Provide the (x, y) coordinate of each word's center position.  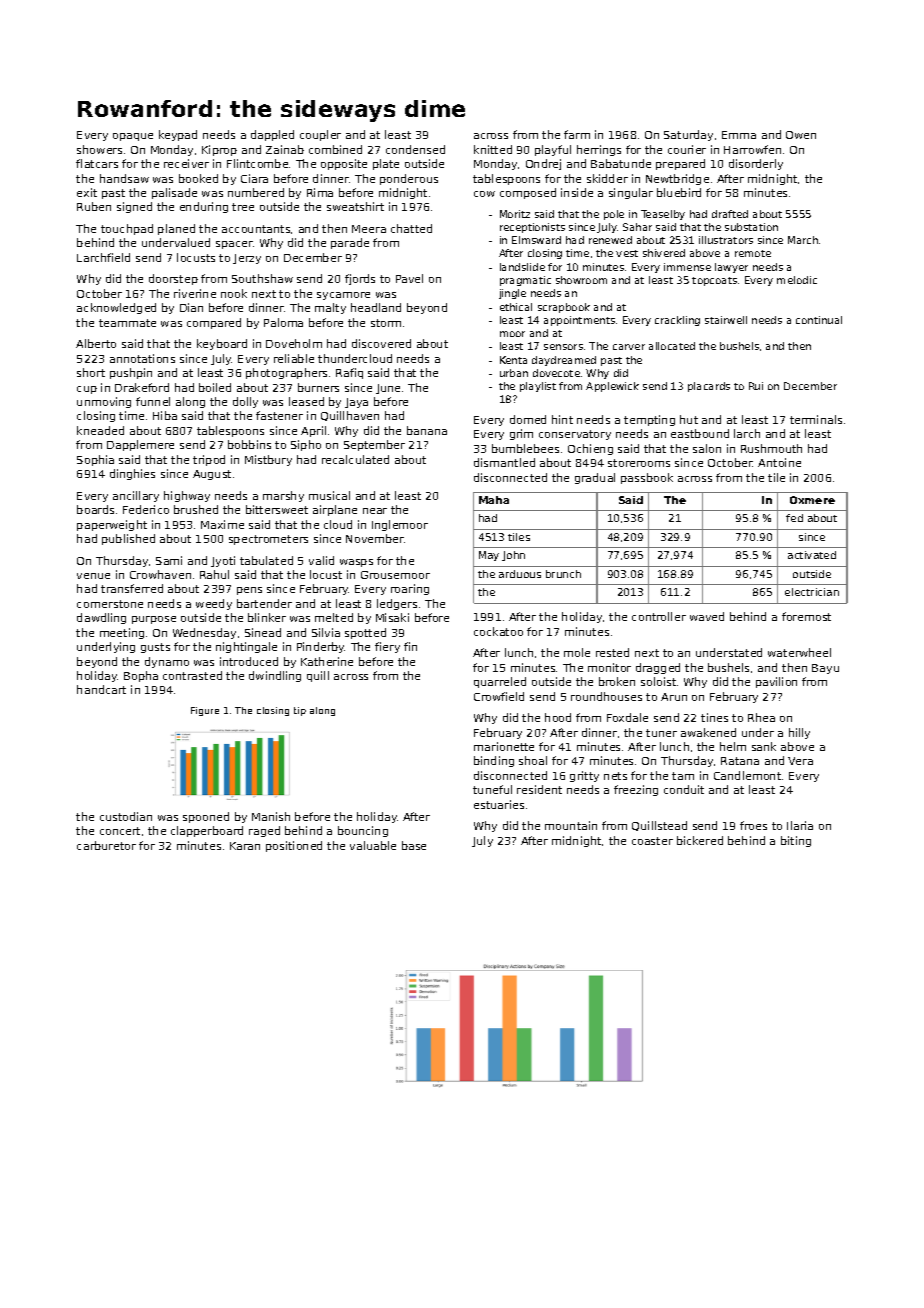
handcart (101, 689)
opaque (133, 137)
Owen (801, 135)
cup (87, 390)
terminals (816, 419)
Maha (494, 500)
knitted (493, 149)
